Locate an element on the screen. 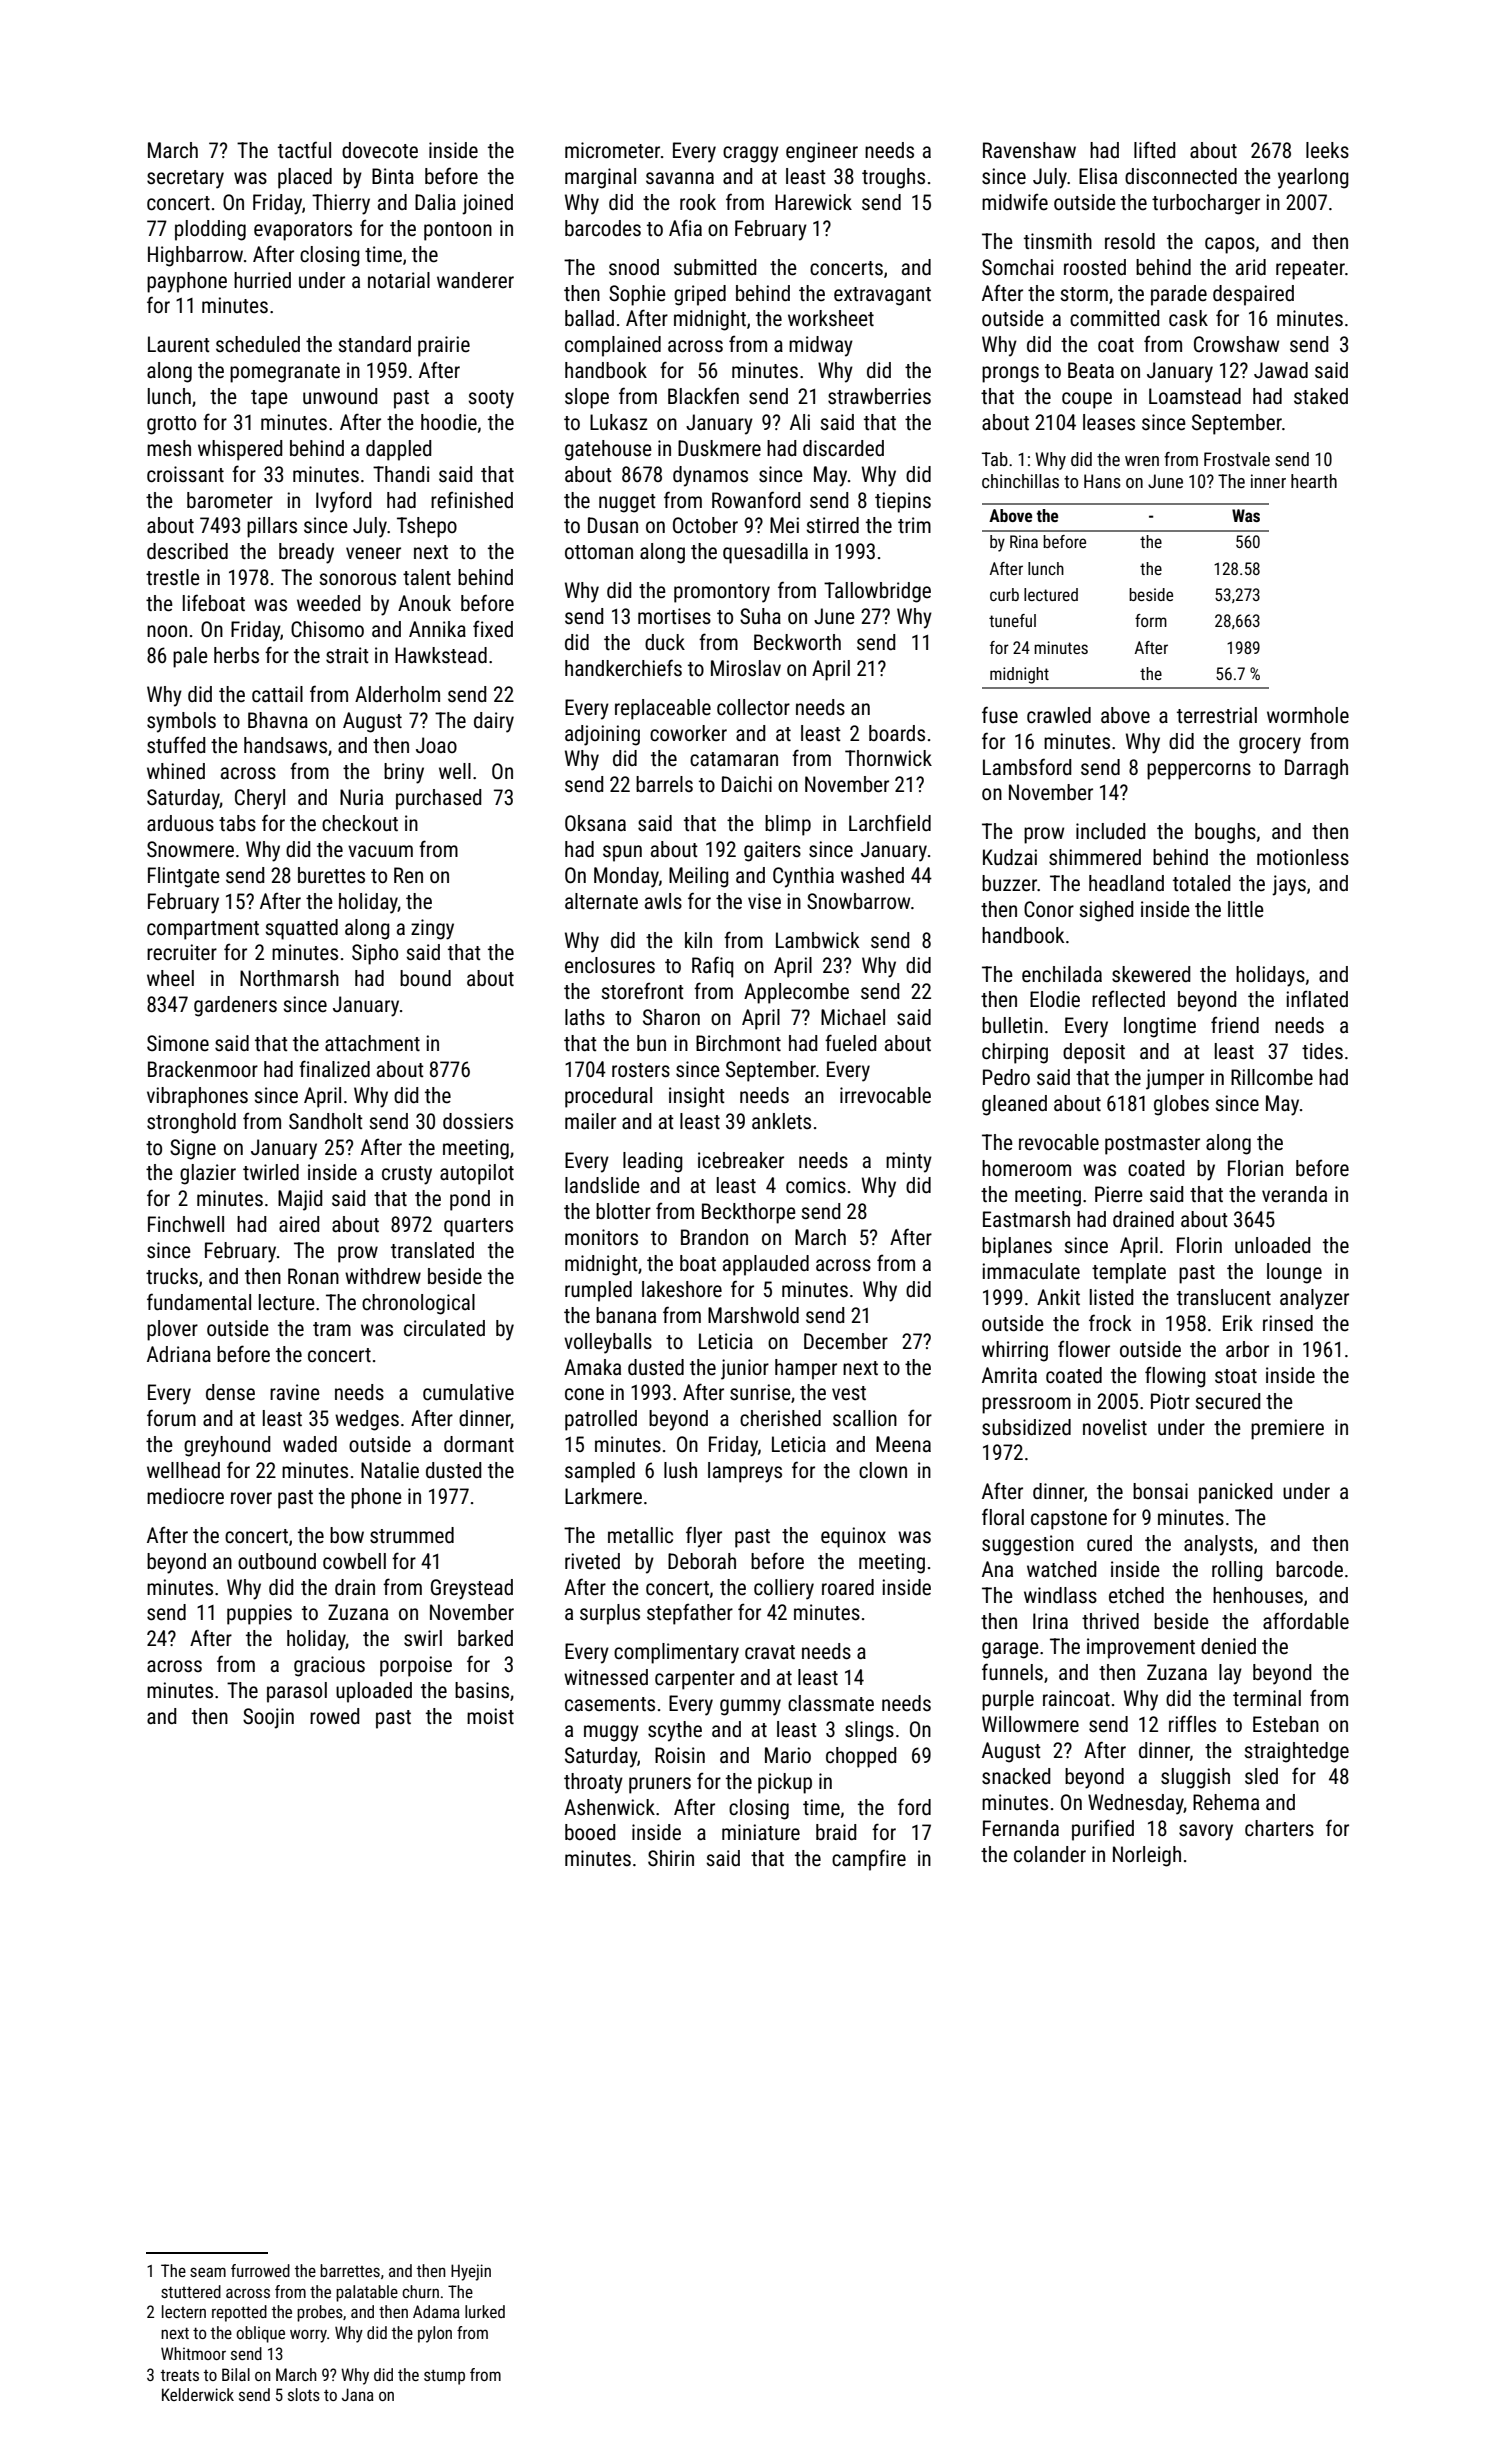  riveted is located at coordinates (592, 1561).
